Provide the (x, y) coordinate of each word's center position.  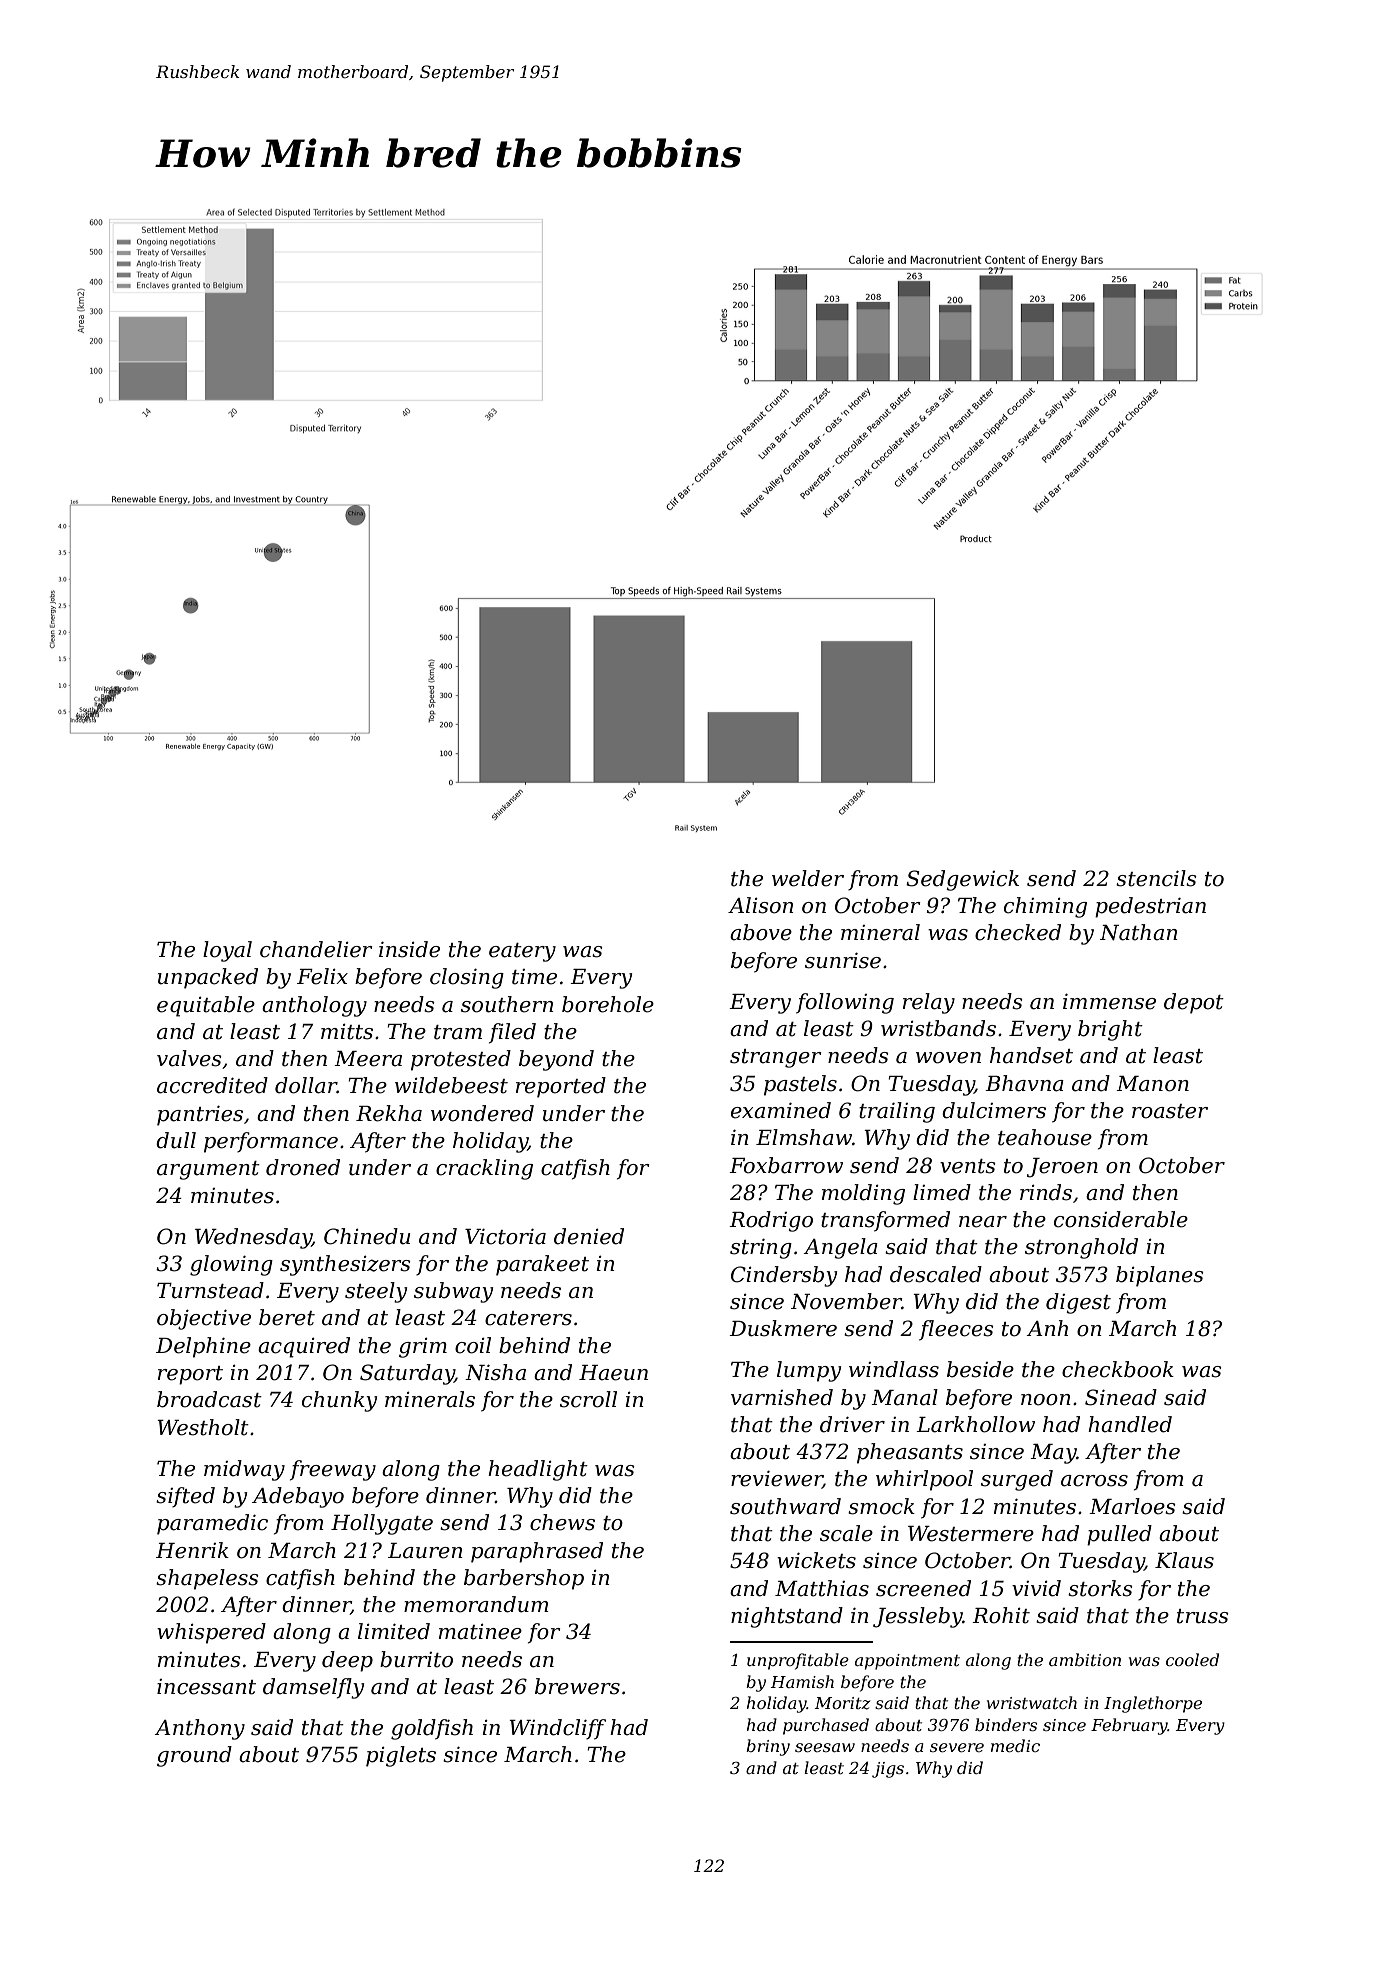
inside (409, 949)
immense (1109, 1001)
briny (768, 1747)
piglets (401, 1756)
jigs (888, 1770)
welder (808, 878)
